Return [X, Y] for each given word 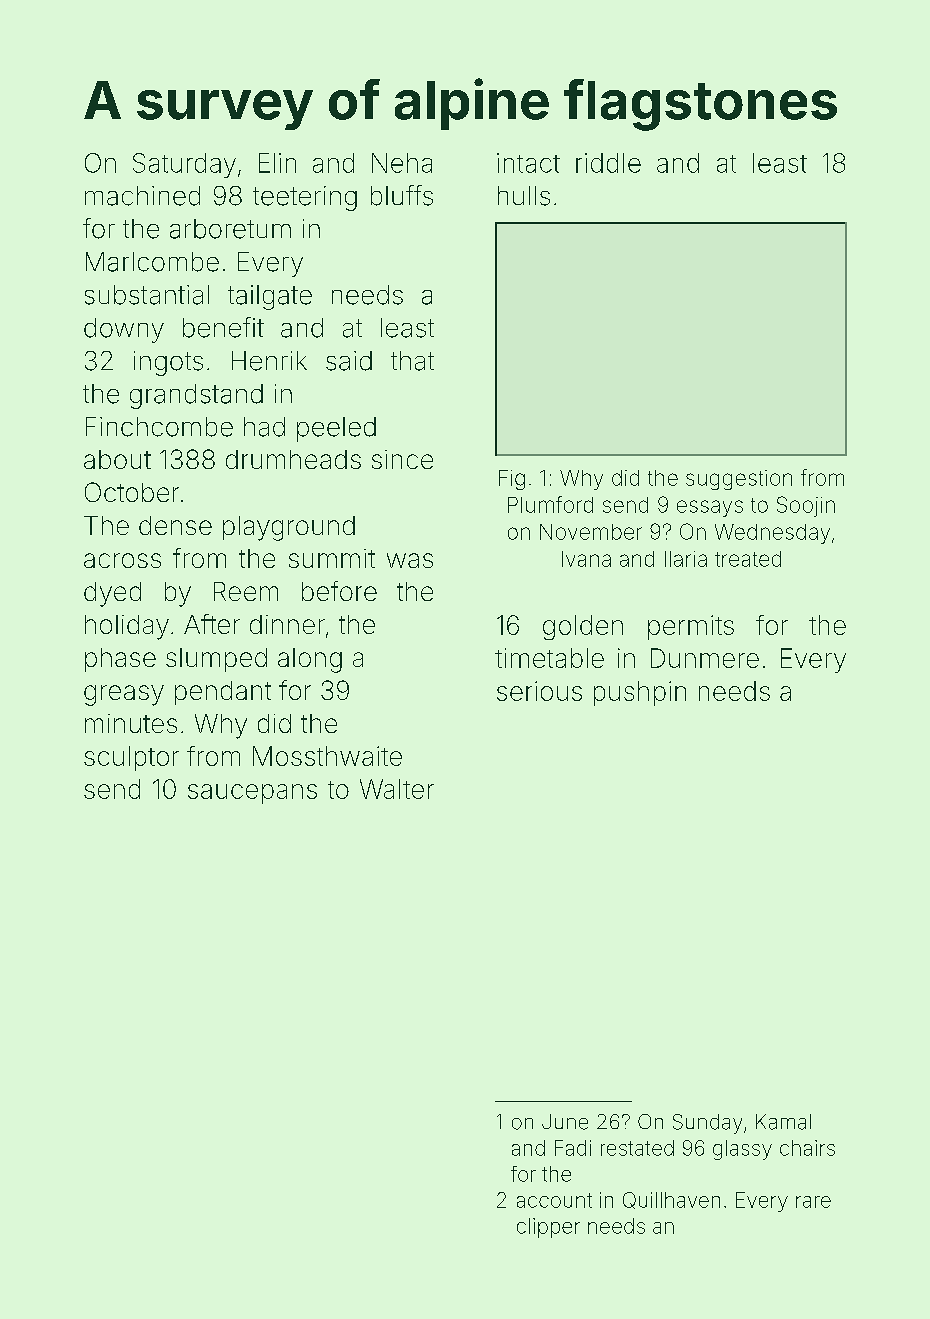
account [554, 1200]
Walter [397, 789]
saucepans [252, 794]
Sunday [707, 1124]
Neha [402, 163]
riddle [608, 163]
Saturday [184, 165]
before [339, 591]
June [565, 1122]
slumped [216, 660]
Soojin [806, 506]
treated [748, 559]
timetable [549, 658]
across [122, 560]
